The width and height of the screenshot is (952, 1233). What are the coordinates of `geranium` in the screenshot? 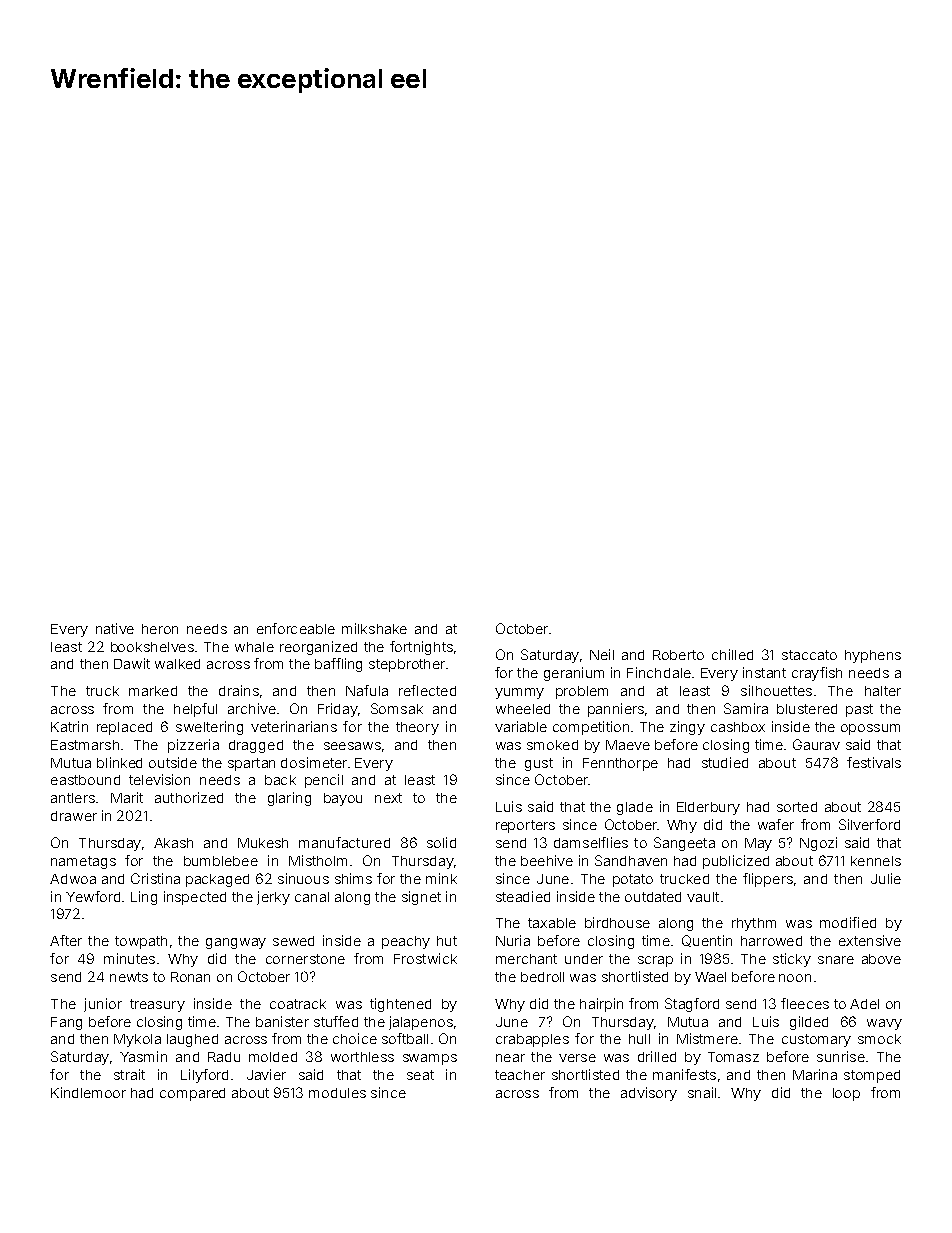 It's located at (574, 674).
